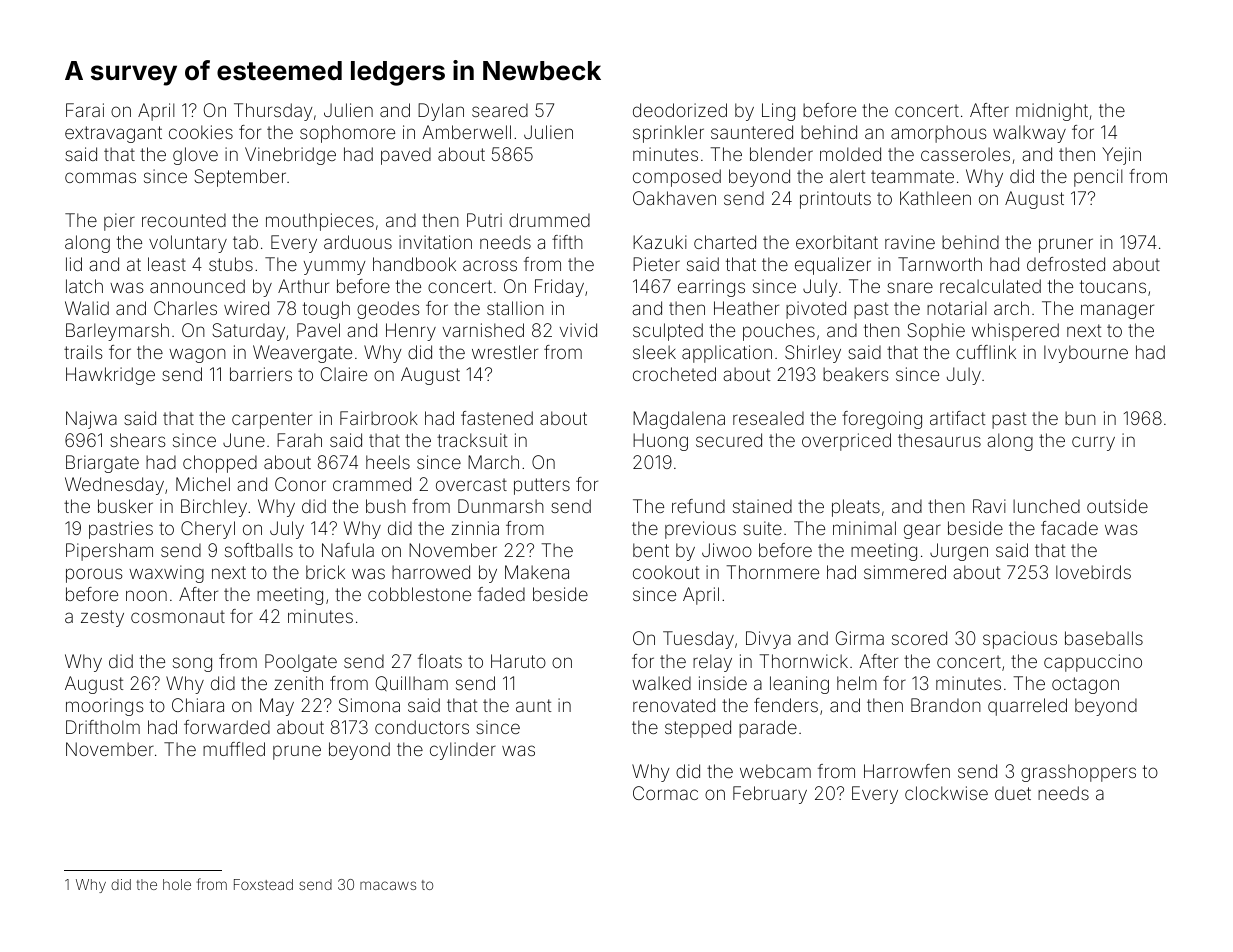  Describe the element at coordinates (778, 112) in the document. I see `Ling` at that location.
